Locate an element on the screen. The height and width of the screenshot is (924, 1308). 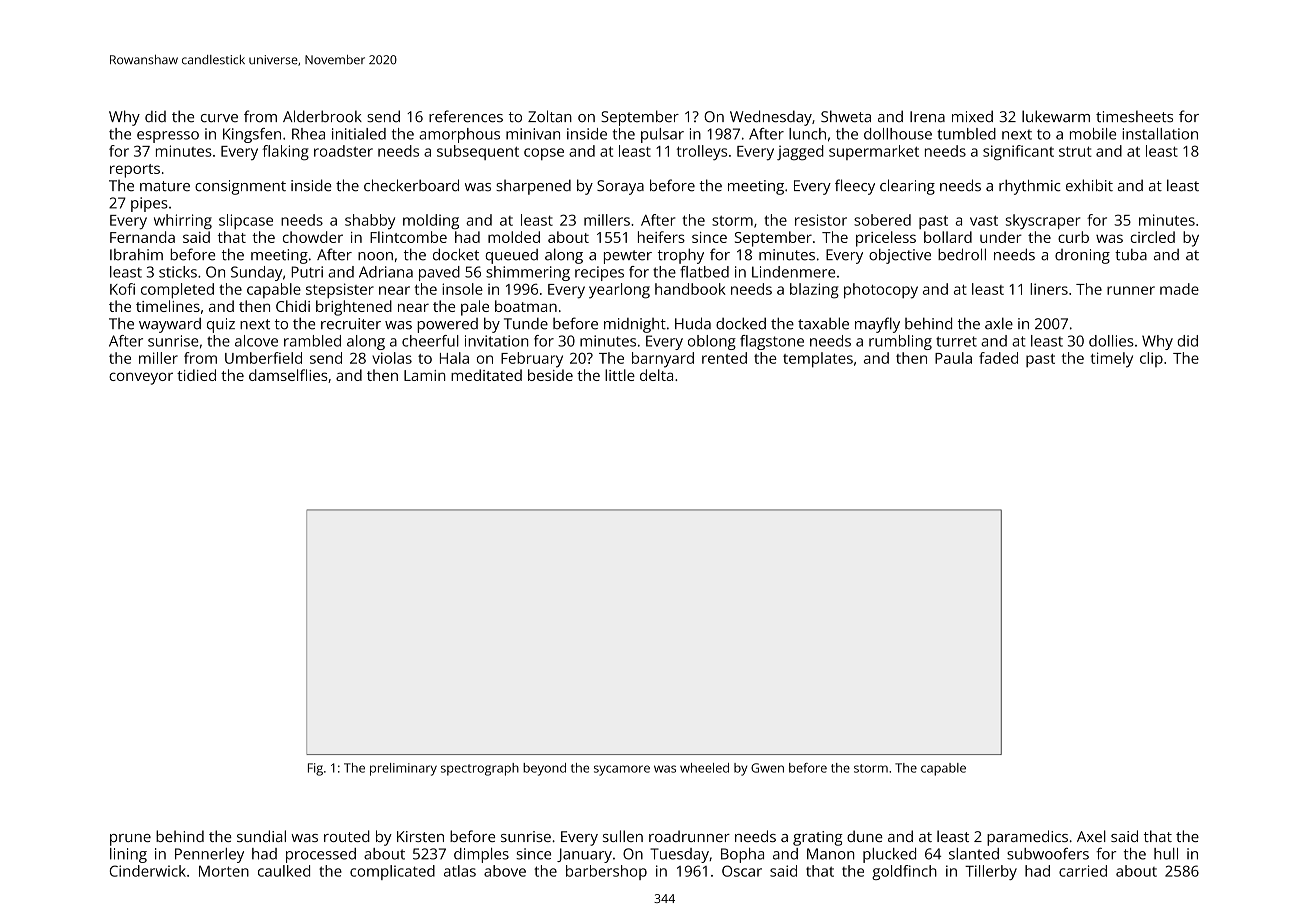
lukewarm is located at coordinates (1056, 116).
